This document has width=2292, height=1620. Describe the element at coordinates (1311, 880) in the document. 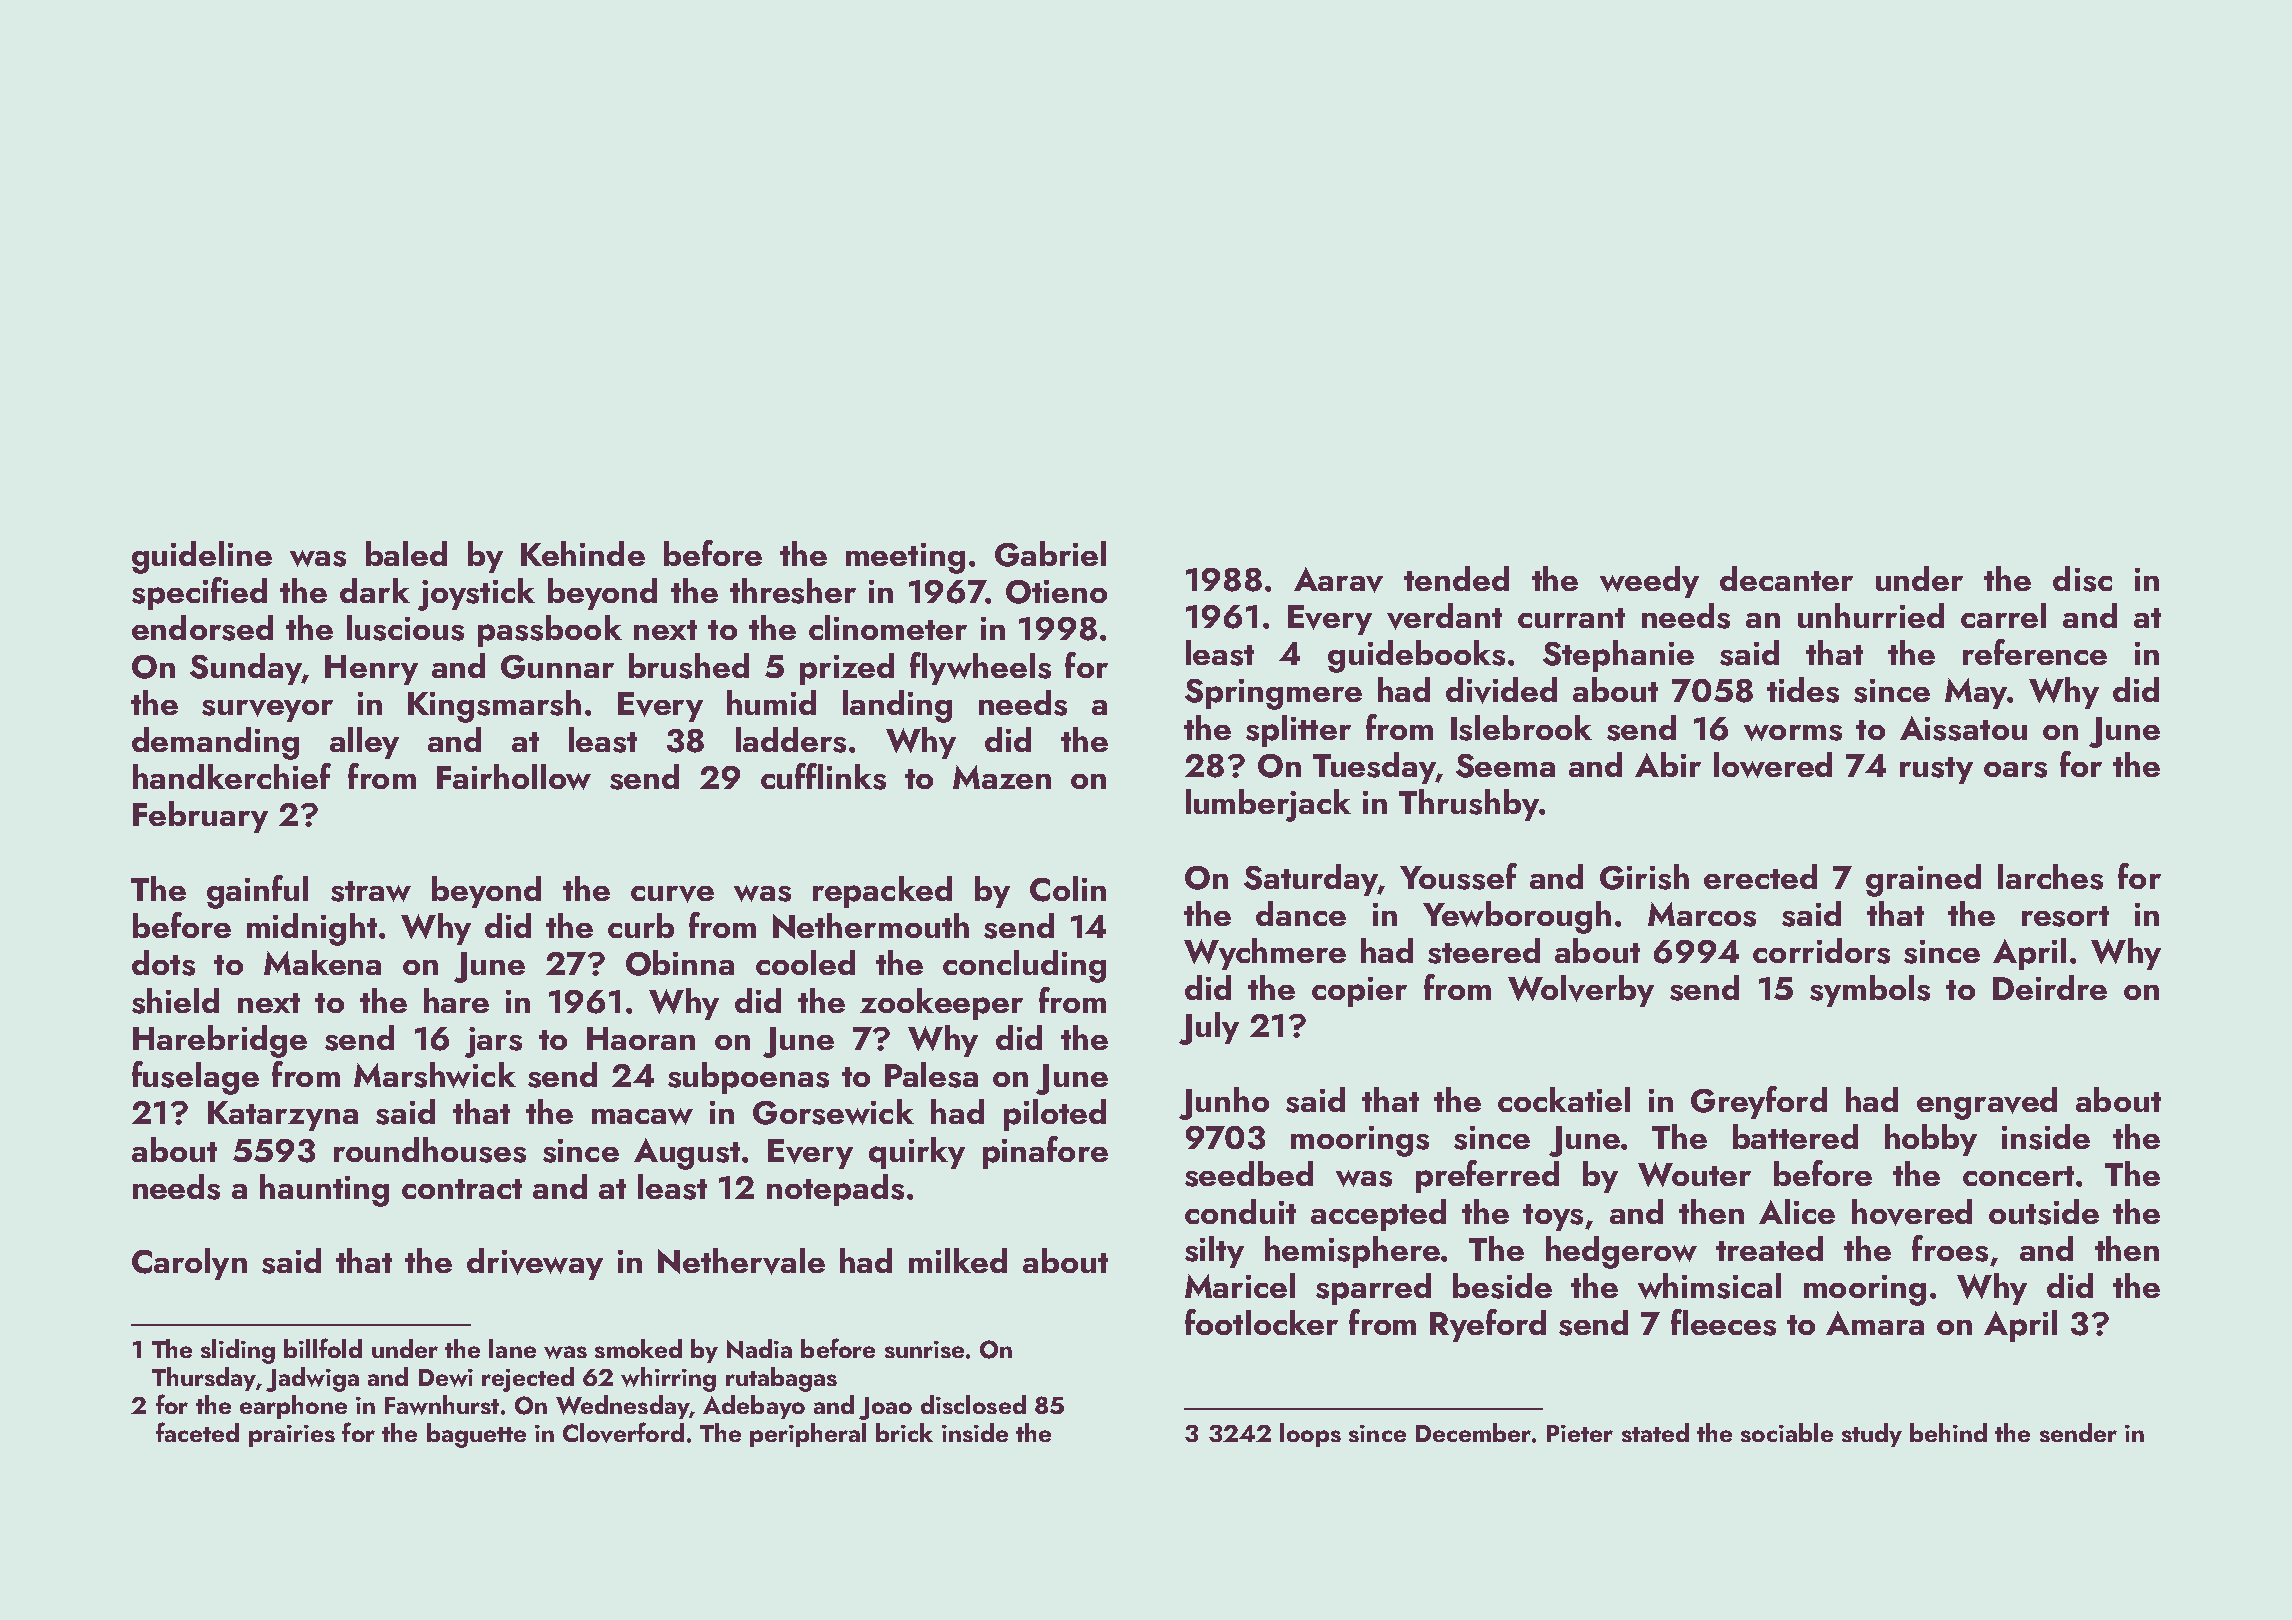

I see `Saturday` at that location.
